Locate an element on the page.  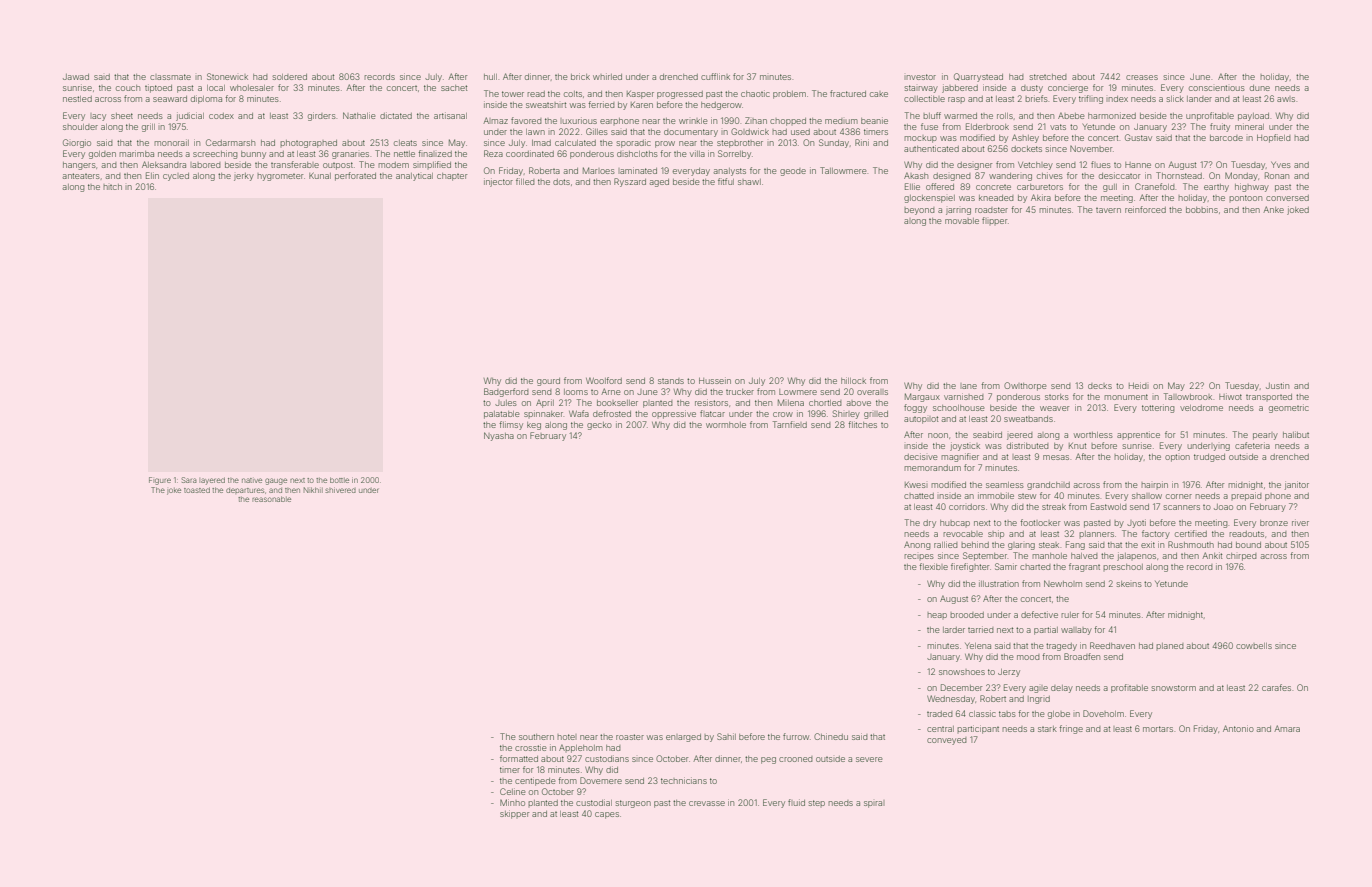
pearly is located at coordinates (1265, 436).
